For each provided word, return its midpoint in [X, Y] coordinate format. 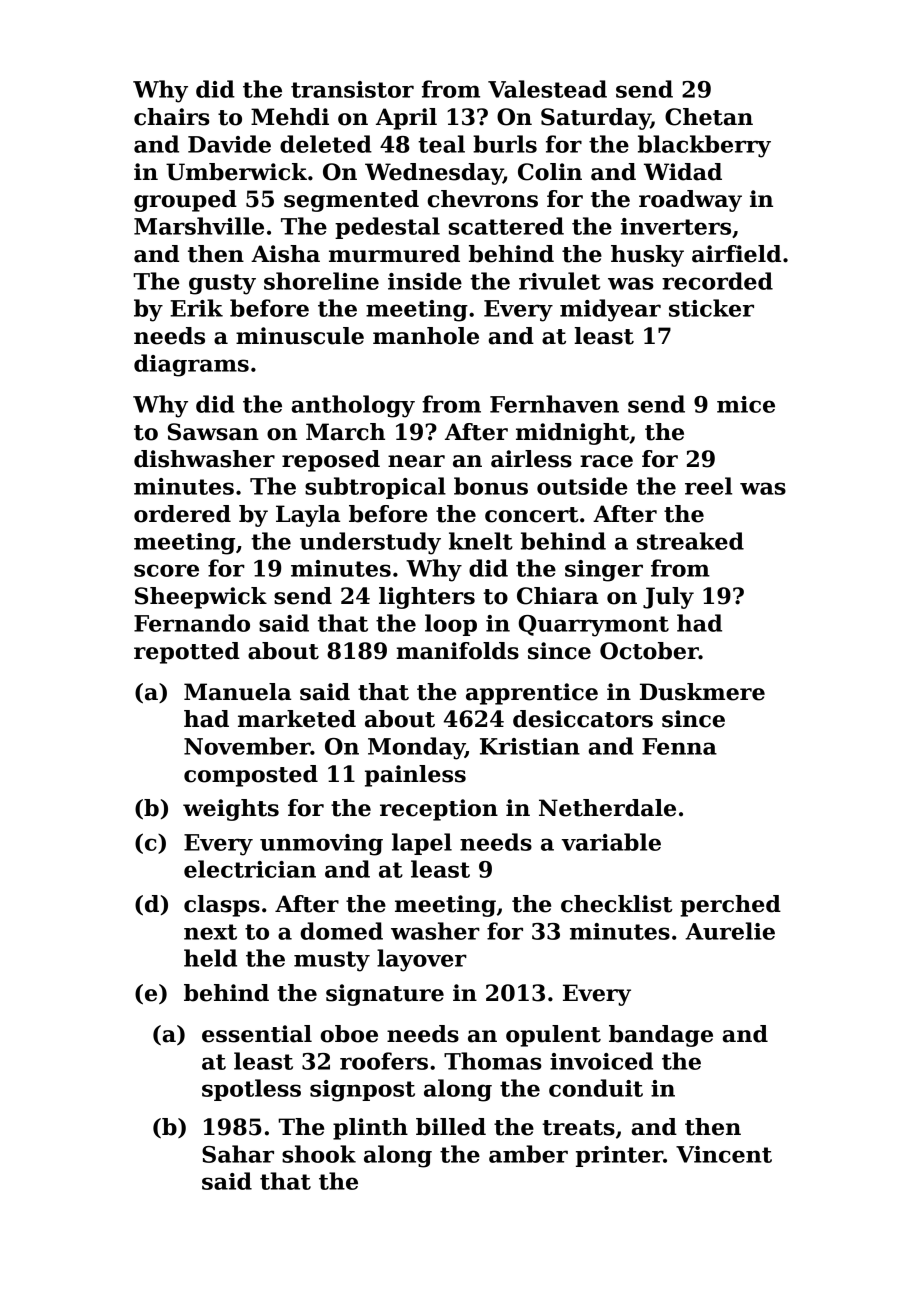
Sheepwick [201, 598]
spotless [251, 1090]
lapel [422, 844]
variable [611, 842]
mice [746, 404]
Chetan [709, 117]
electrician [250, 869]
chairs [172, 117]
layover [422, 960]
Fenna [679, 746]
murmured [394, 254]
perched [730, 906]
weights [231, 810]
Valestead [547, 89]
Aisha [285, 254]
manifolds [457, 651]
